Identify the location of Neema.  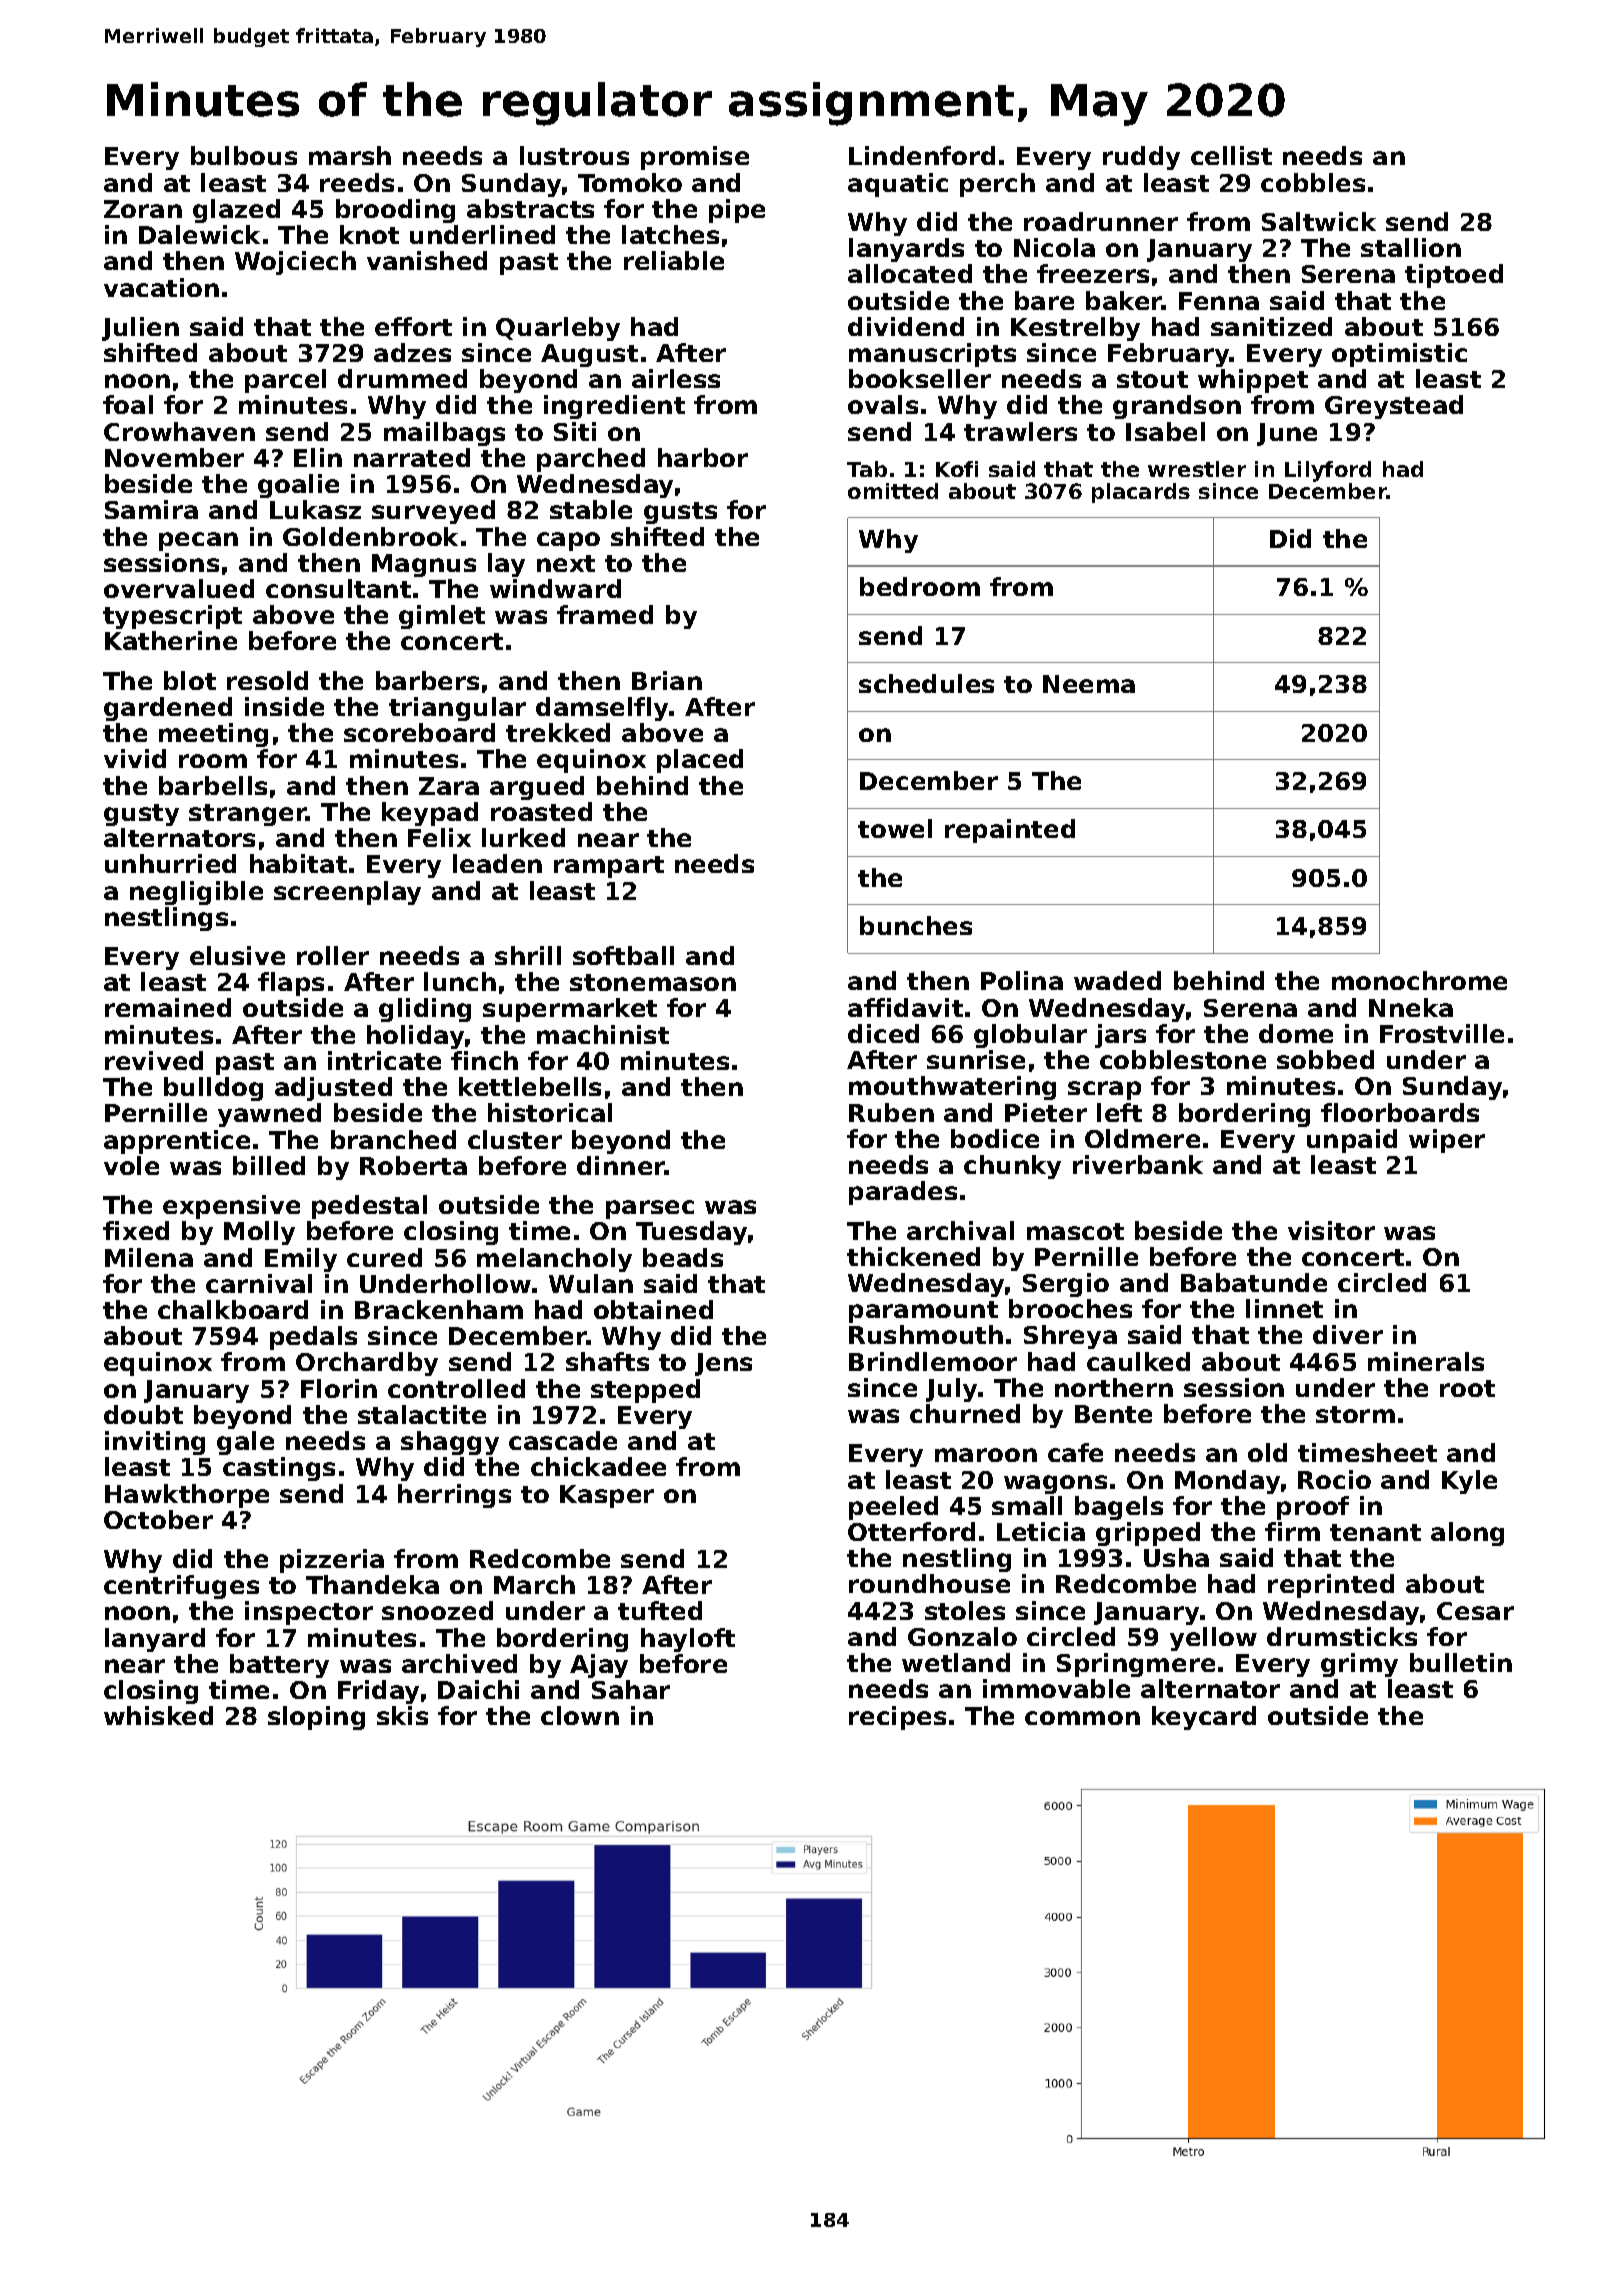
(1089, 684).
